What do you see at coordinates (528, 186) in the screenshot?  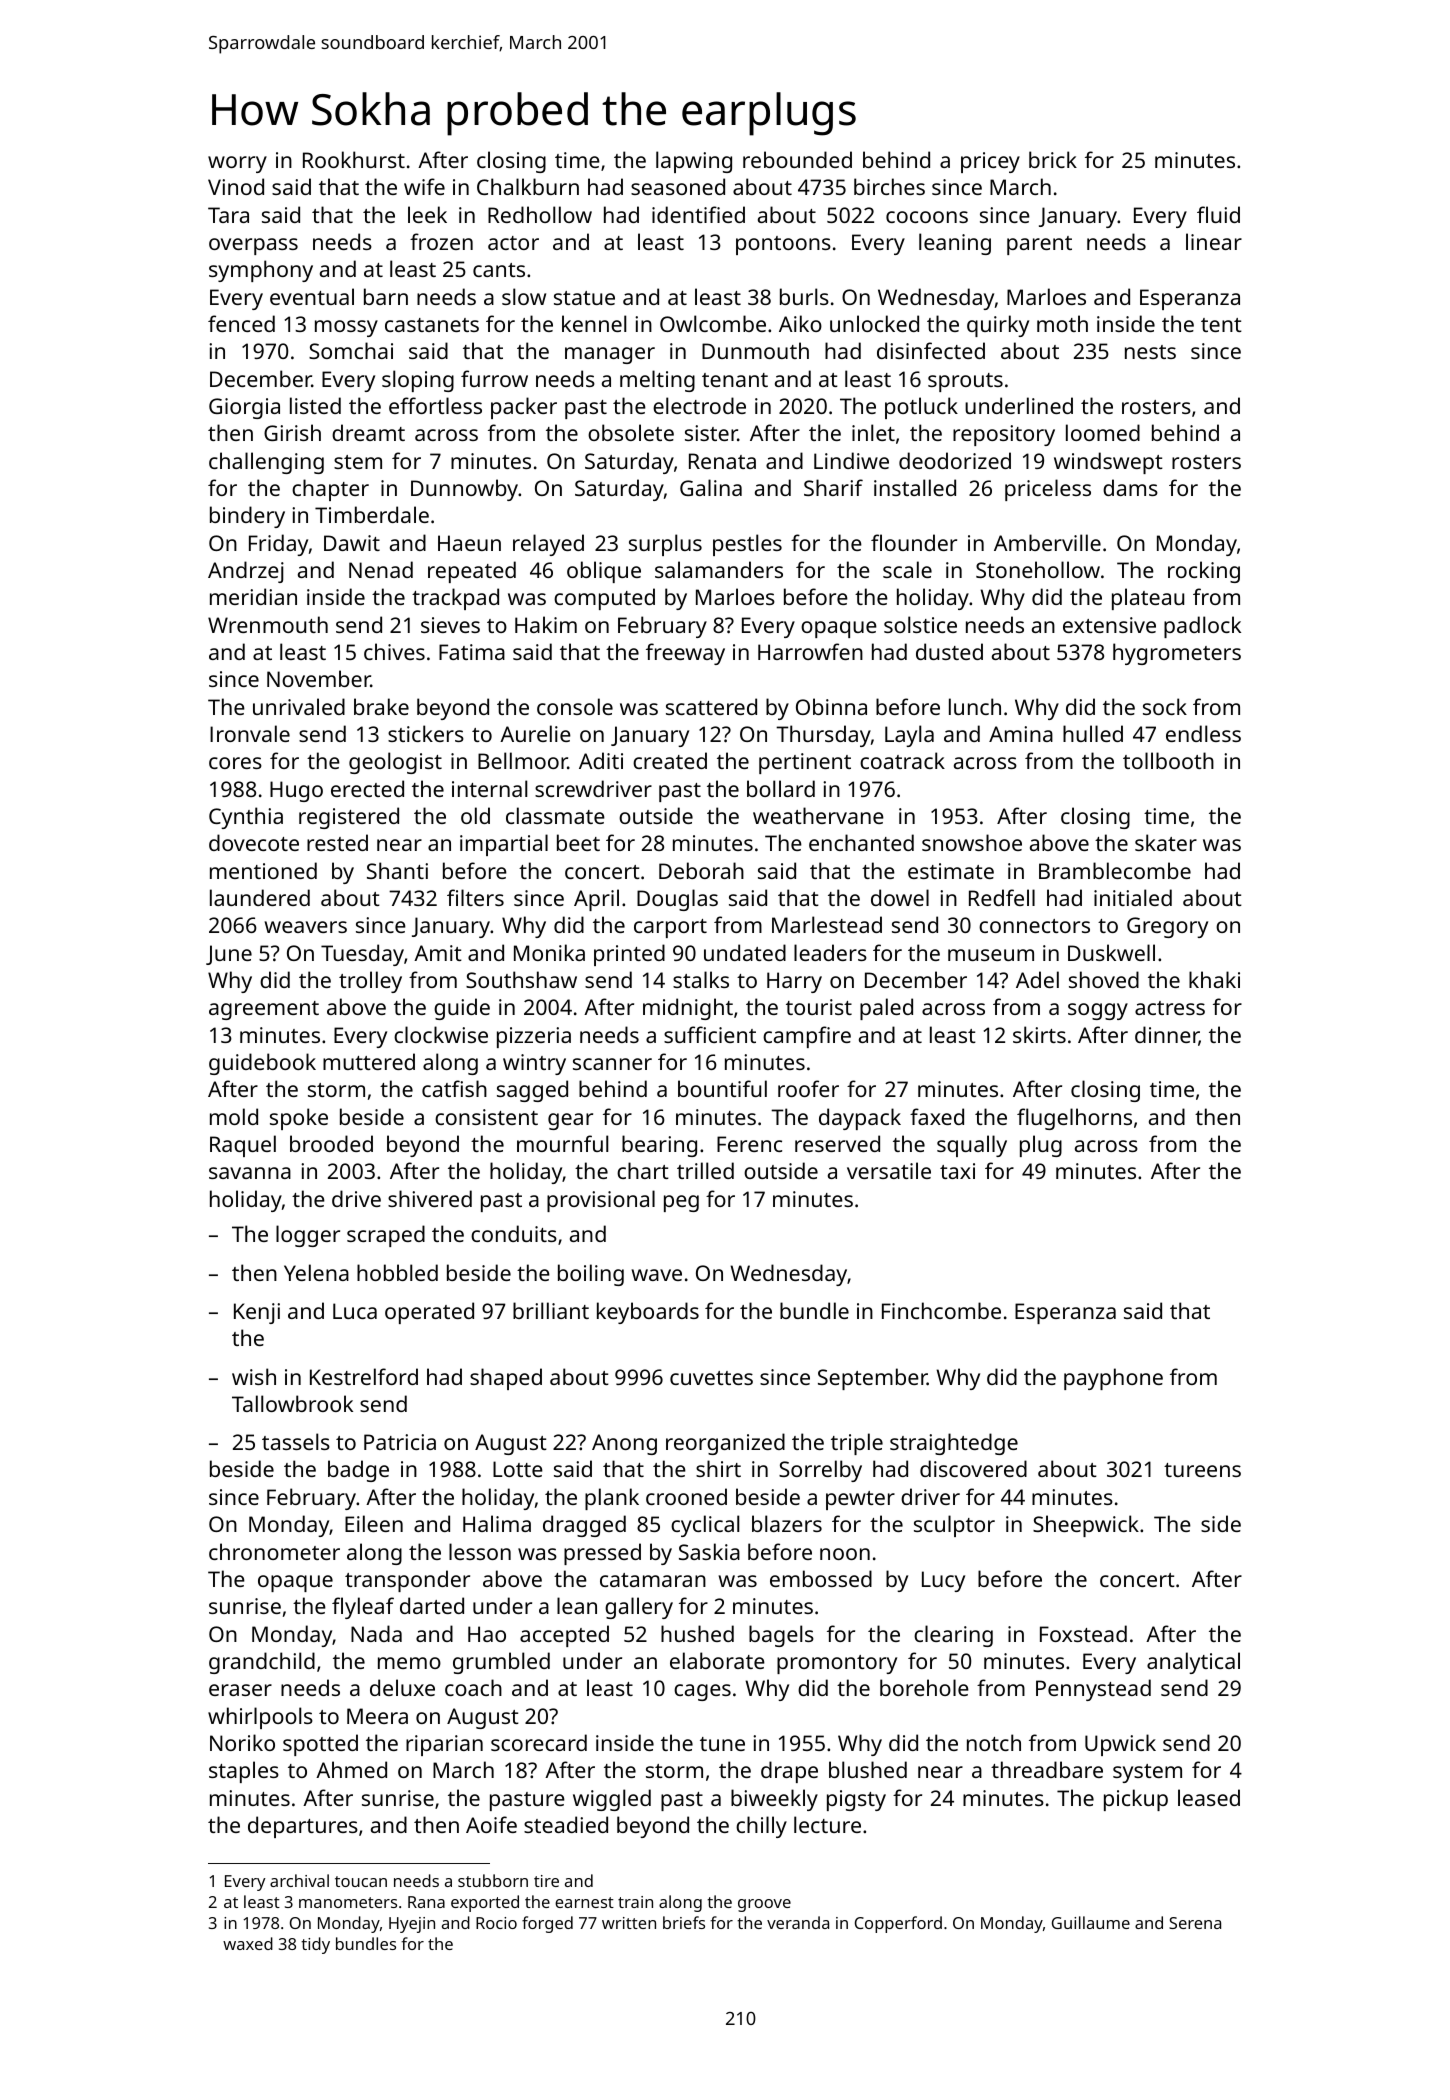 I see `Chalkburn` at bounding box center [528, 186].
